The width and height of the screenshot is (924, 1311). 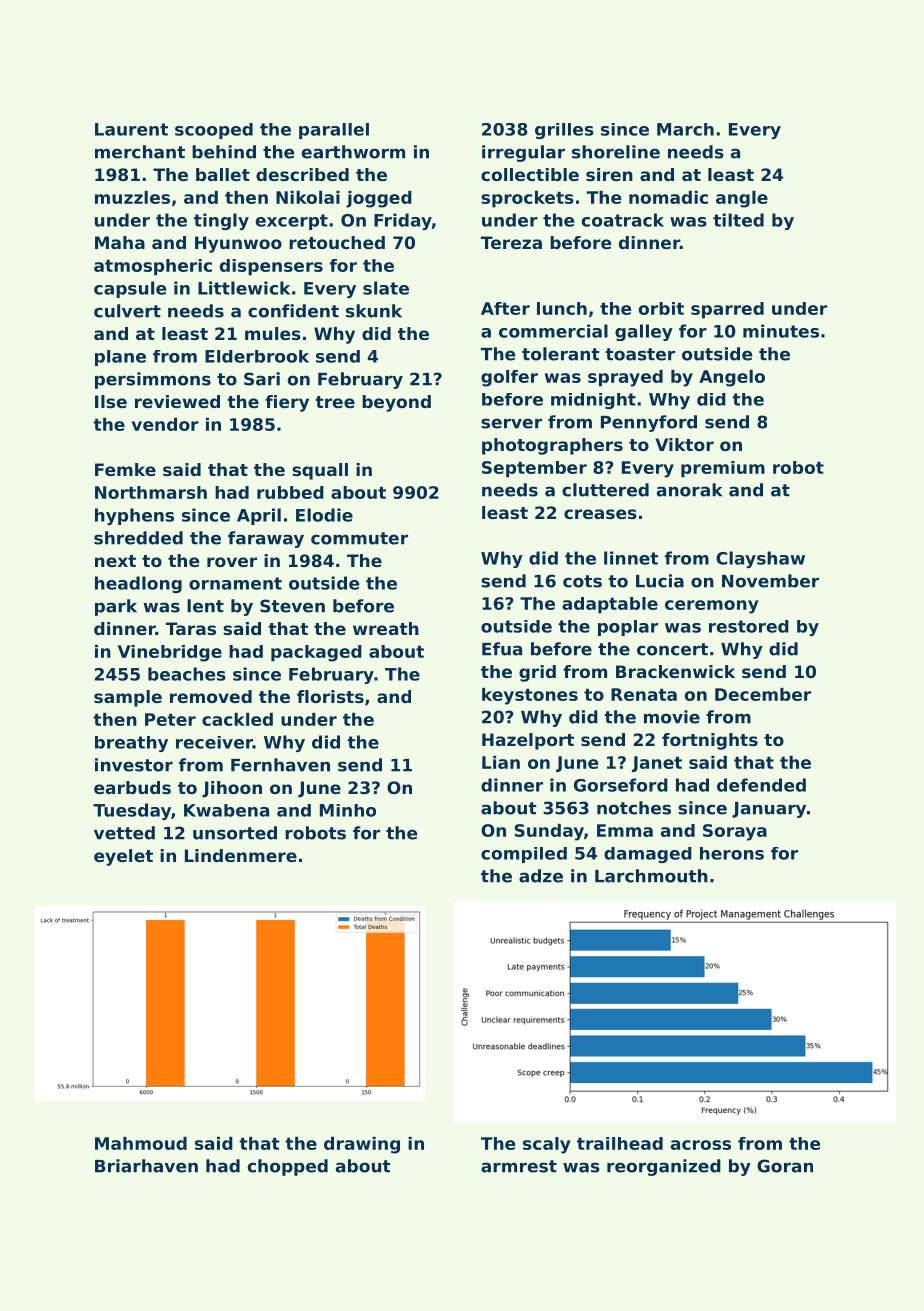 What do you see at coordinates (651, 876) in the screenshot?
I see `Larchmouth` at bounding box center [651, 876].
